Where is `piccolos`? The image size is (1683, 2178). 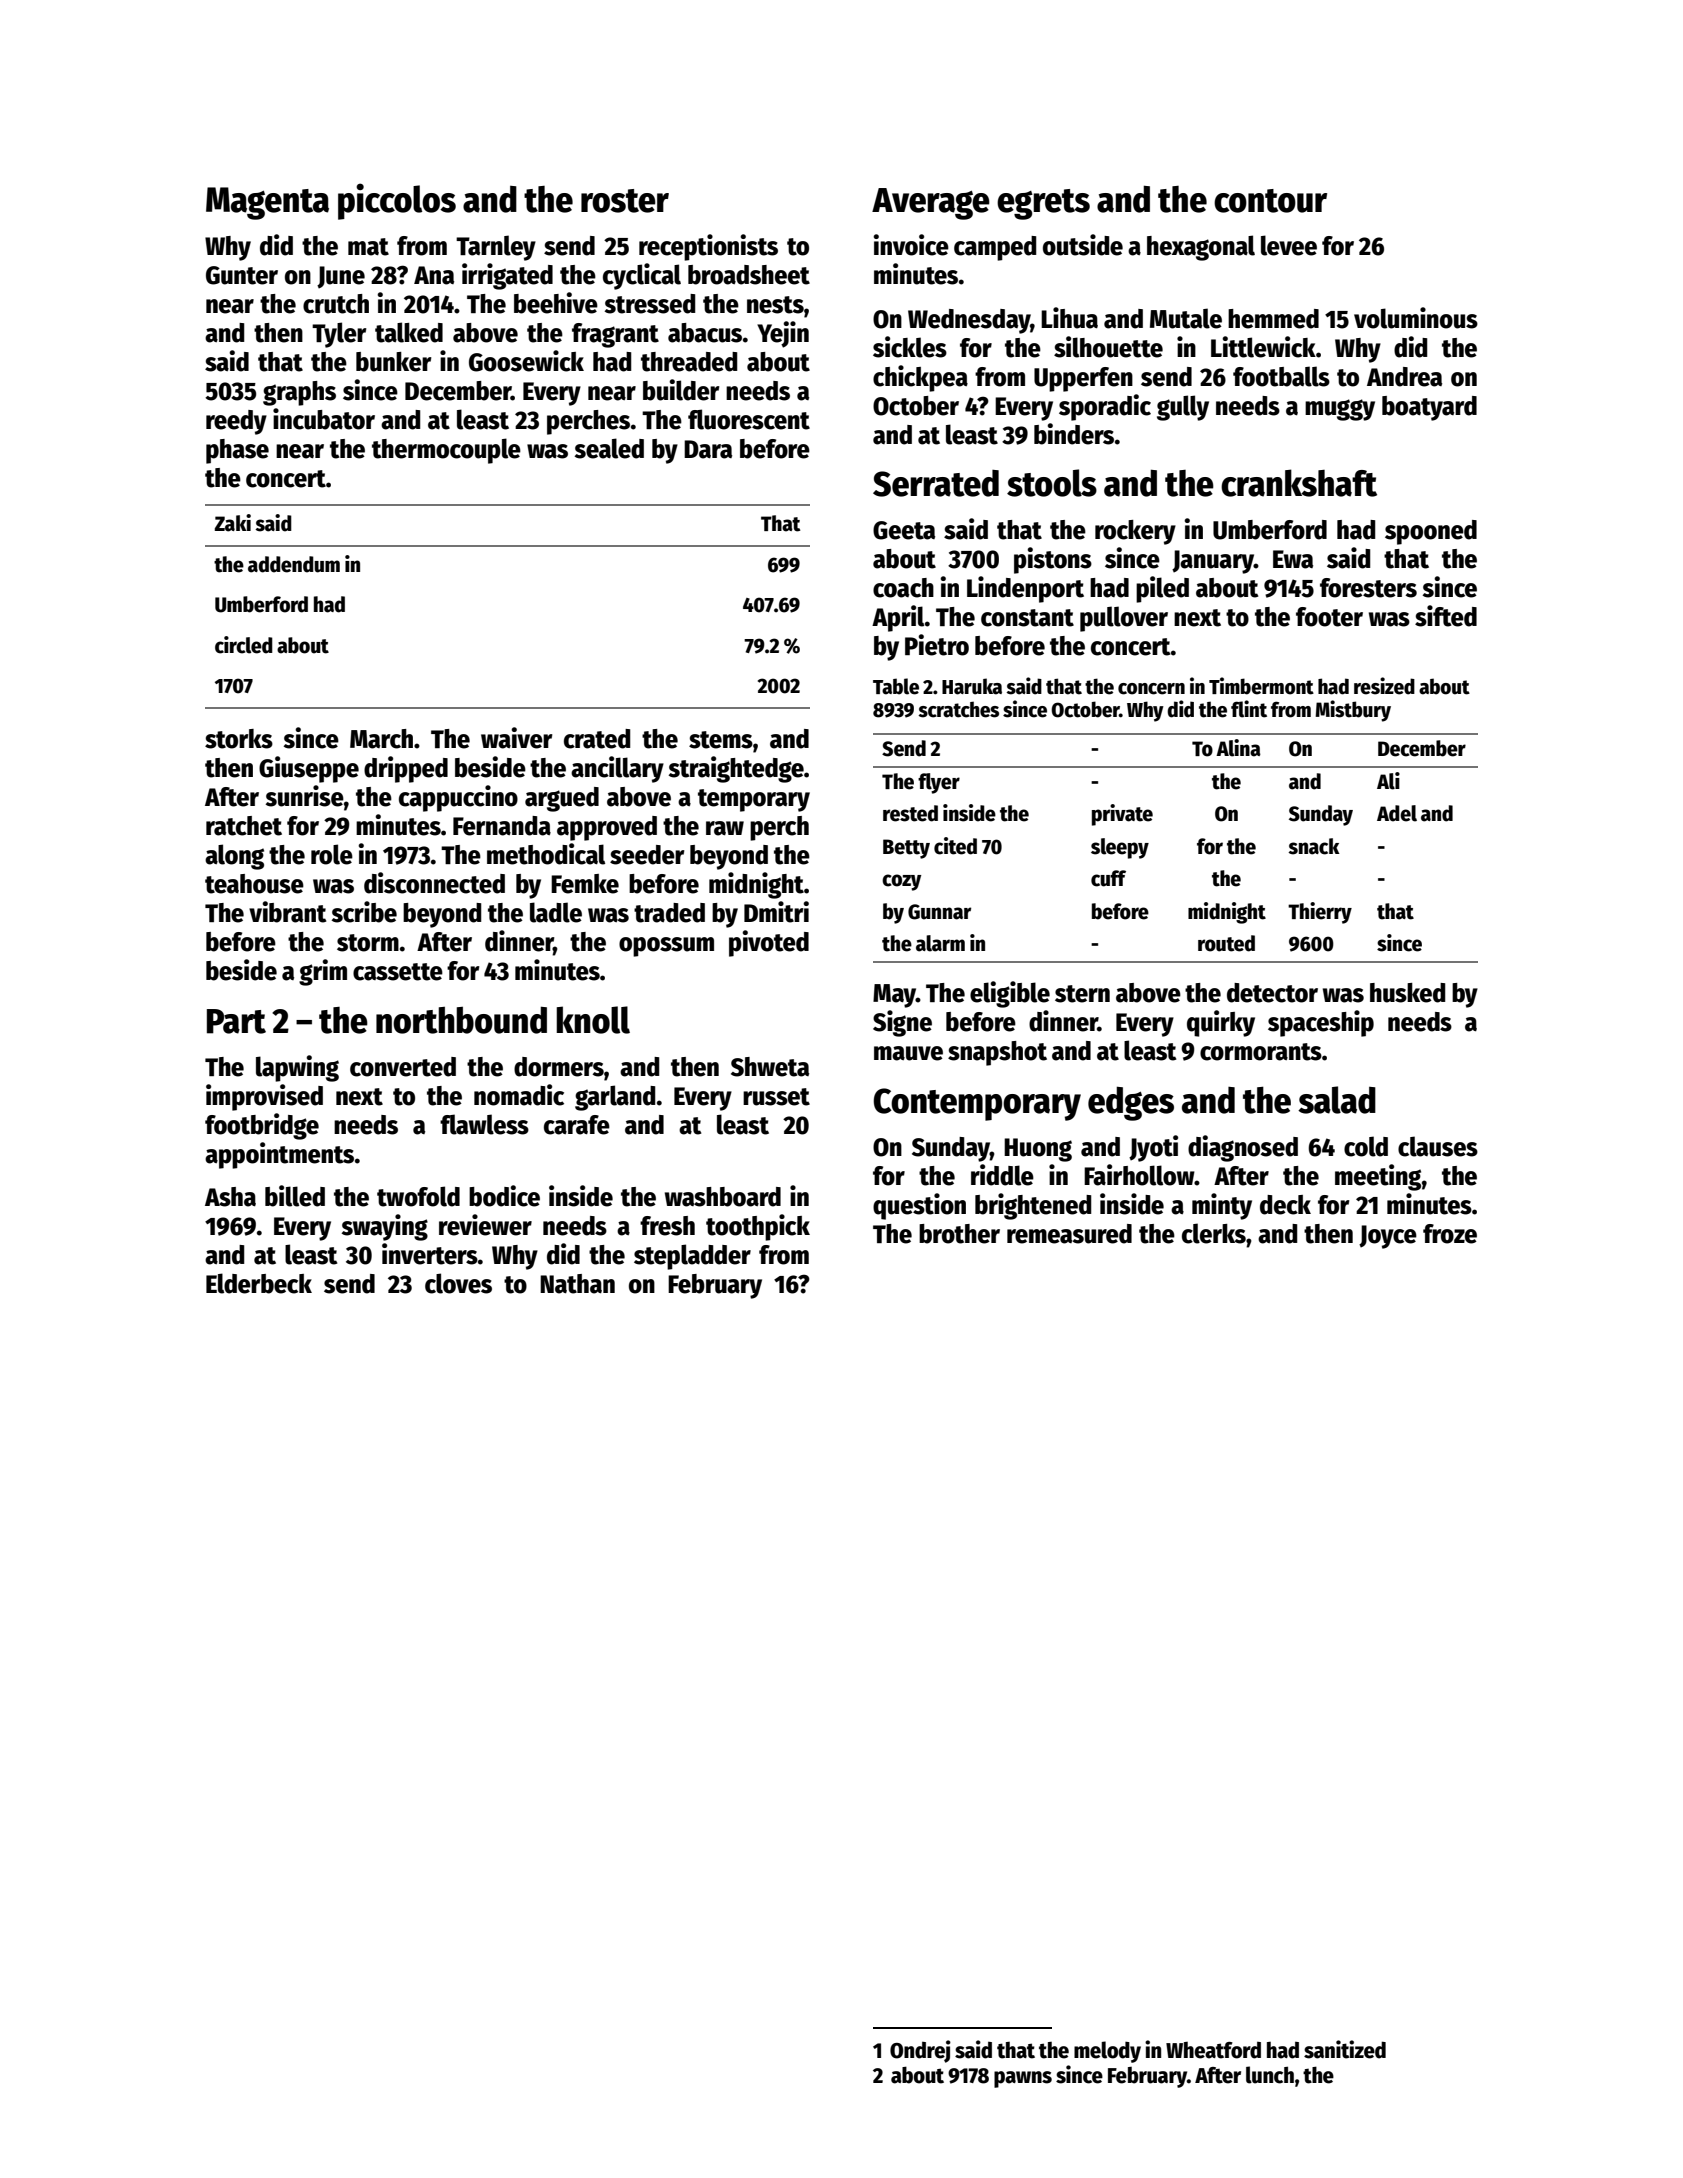 piccolos is located at coordinates (397, 201).
